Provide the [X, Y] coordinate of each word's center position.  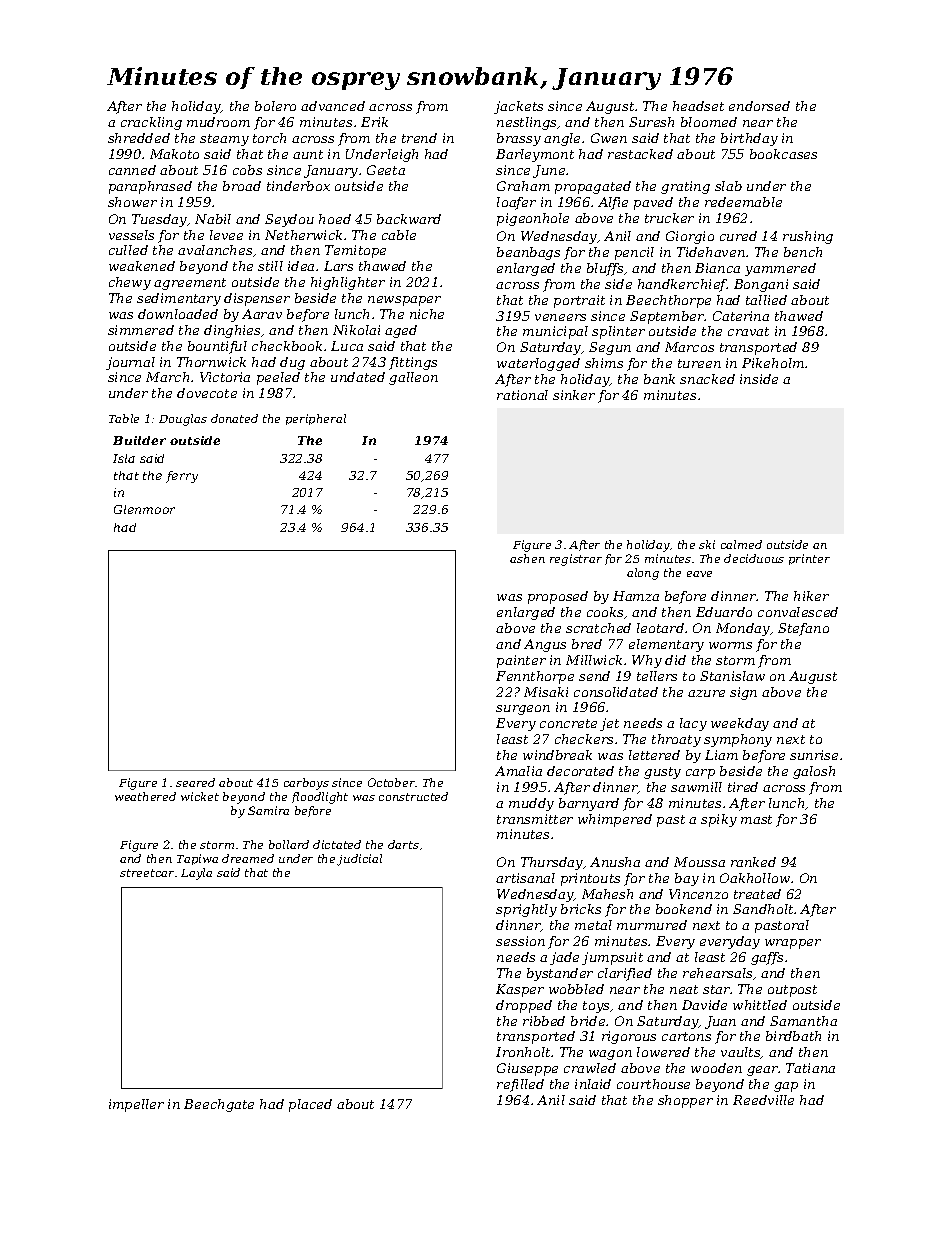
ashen [527, 558]
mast [756, 819]
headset [698, 106]
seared [195, 782]
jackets [518, 107]
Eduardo [724, 612]
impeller [136, 1105]
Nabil [213, 219]
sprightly [526, 910]
